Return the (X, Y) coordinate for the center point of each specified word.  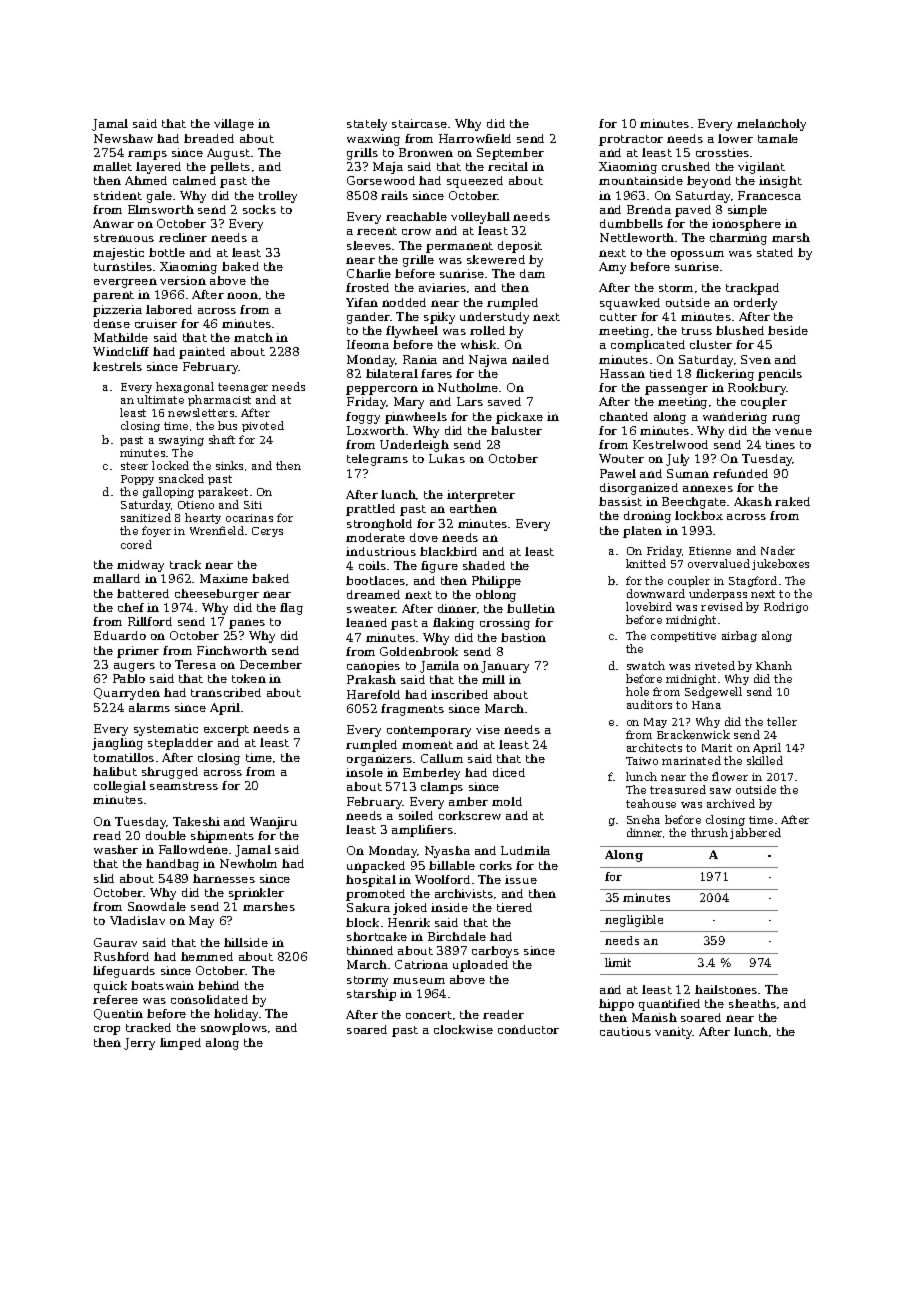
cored (136, 544)
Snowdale (157, 906)
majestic (118, 254)
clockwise (463, 1029)
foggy (363, 418)
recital (508, 166)
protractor (631, 140)
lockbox (699, 515)
